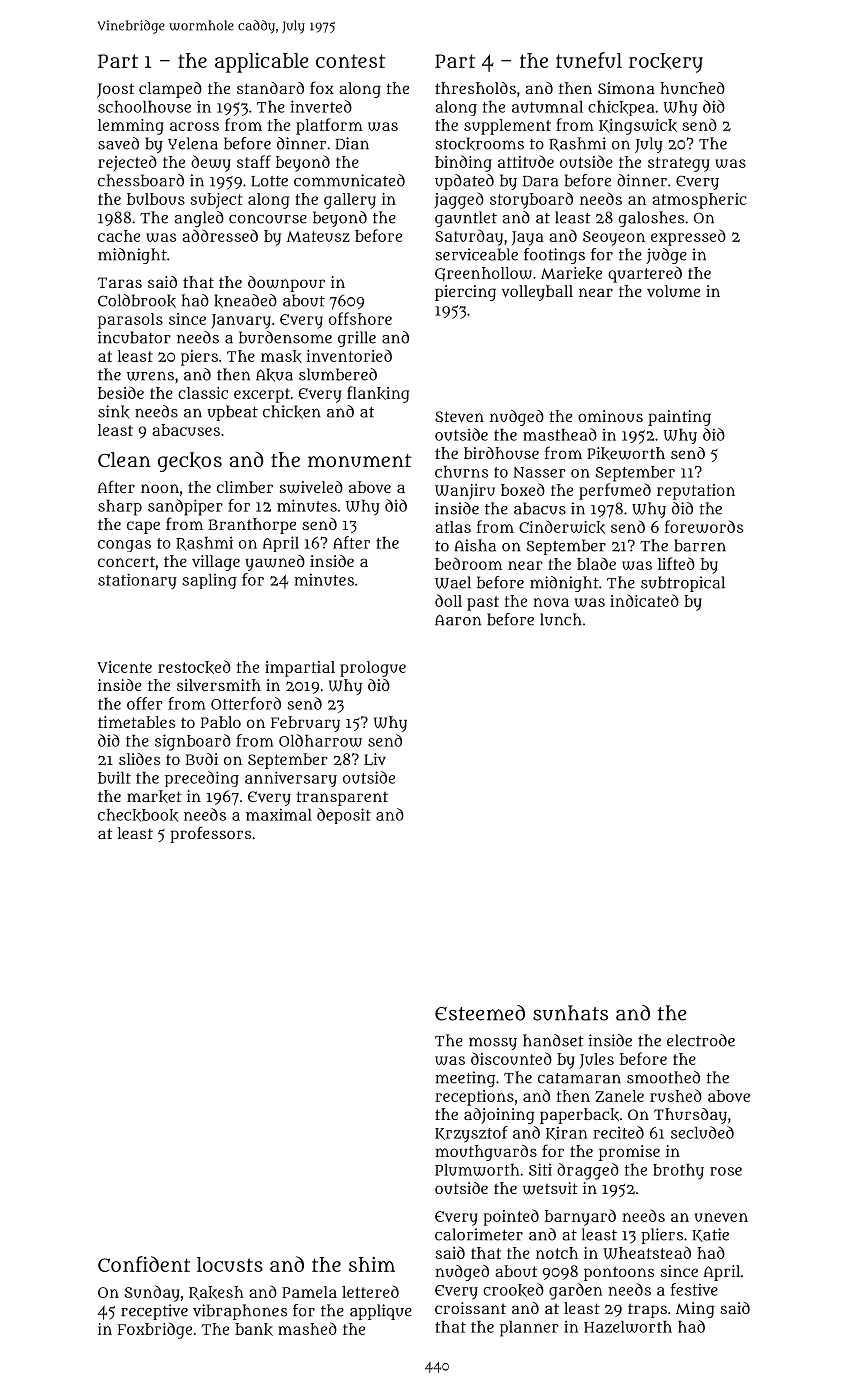 The width and height of the screenshot is (849, 1400). I want to click on clamped, so click(170, 90).
